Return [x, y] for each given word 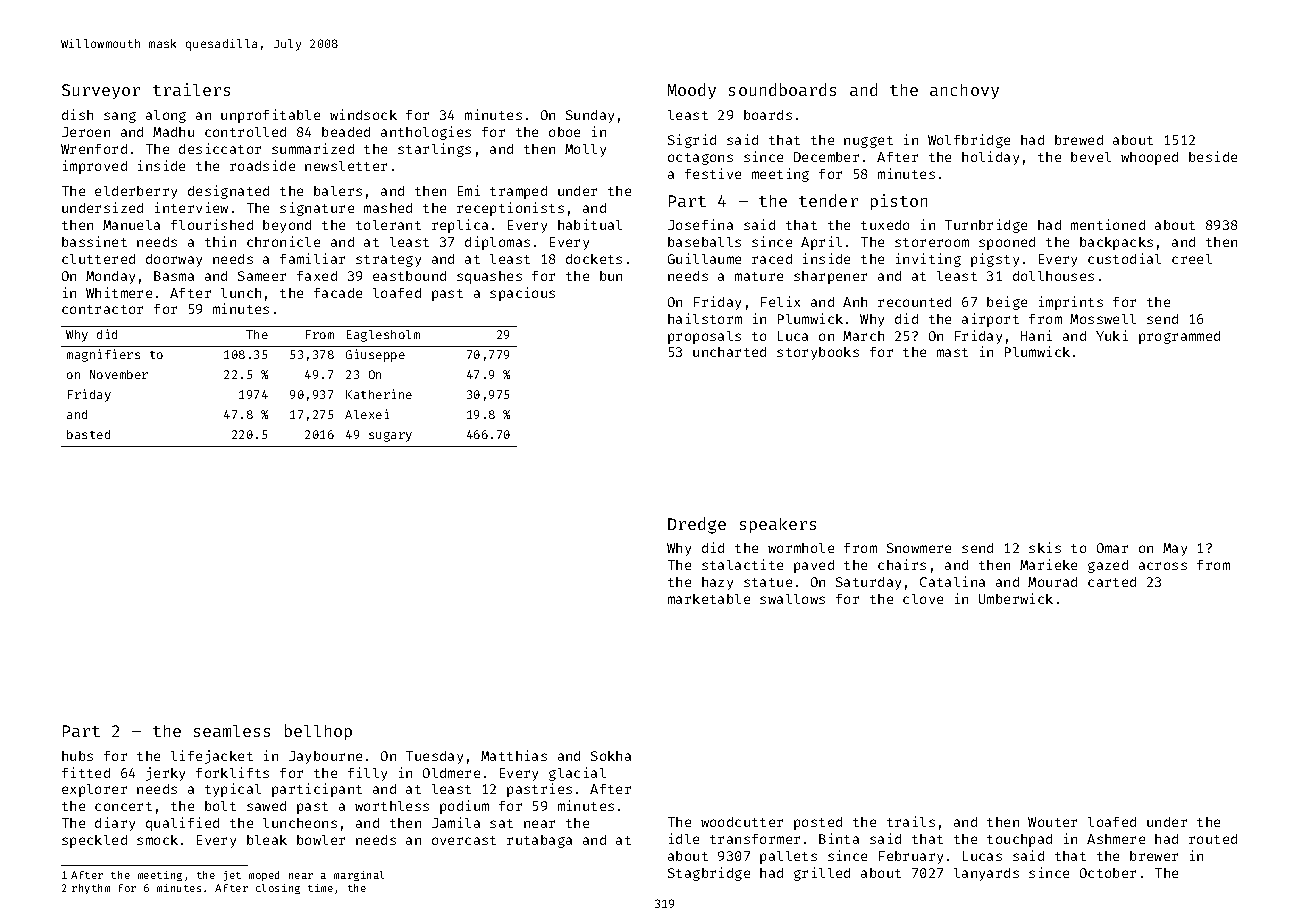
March [863, 336]
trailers [191, 89]
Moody [692, 91]
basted [88, 434]
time [320, 888]
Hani [1036, 335]
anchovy [964, 91]
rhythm [91, 889]
